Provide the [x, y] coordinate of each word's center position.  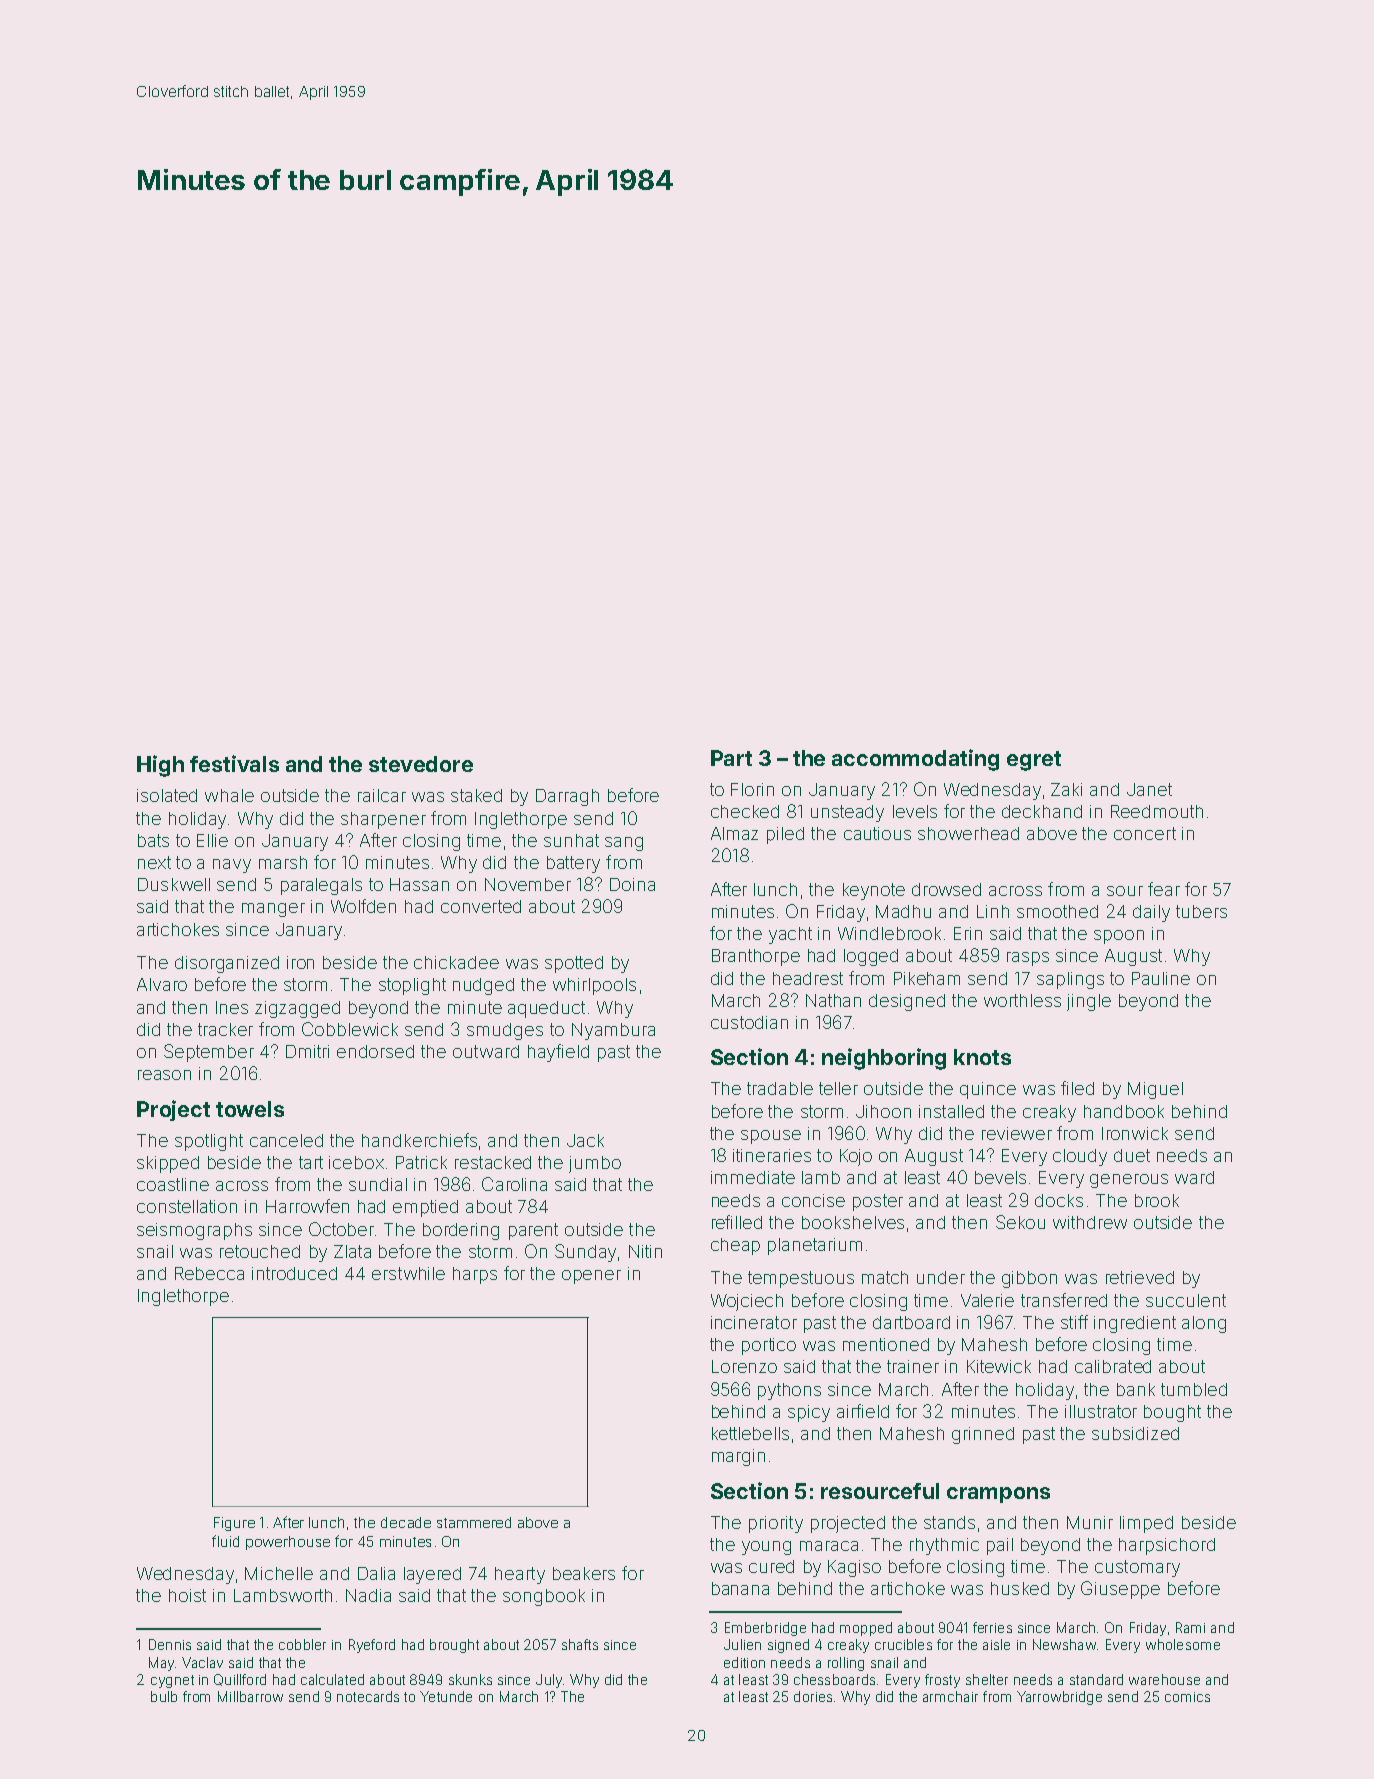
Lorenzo [744, 1366]
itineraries [772, 1155]
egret [1034, 761]
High [160, 766]
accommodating [915, 760]
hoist [187, 1595]
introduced [294, 1273]
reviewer [1017, 1133]
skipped [168, 1164]
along [1204, 1324]
